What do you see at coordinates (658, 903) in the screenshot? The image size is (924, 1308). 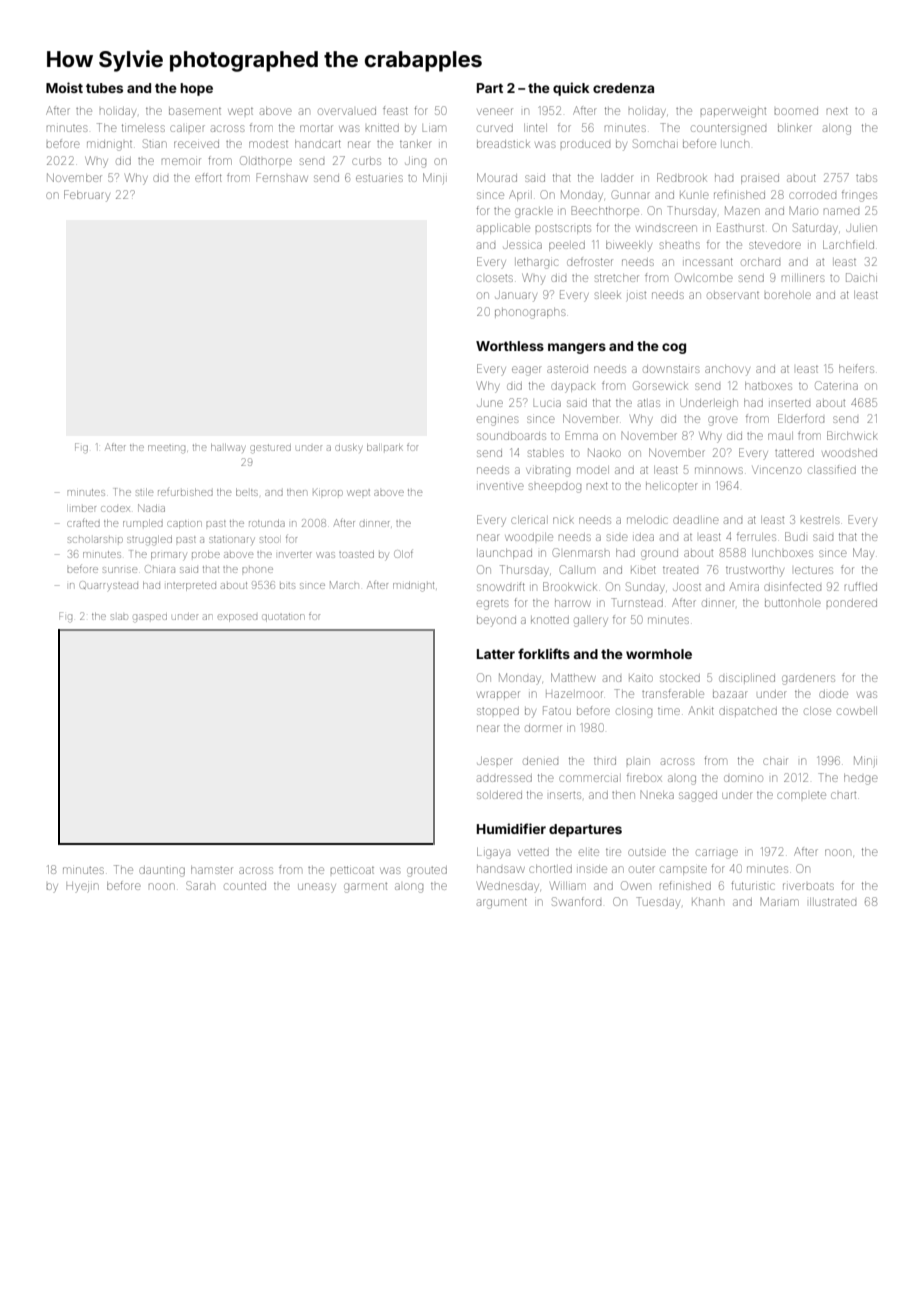 I see `Tuesday` at bounding box center [658, 903].
